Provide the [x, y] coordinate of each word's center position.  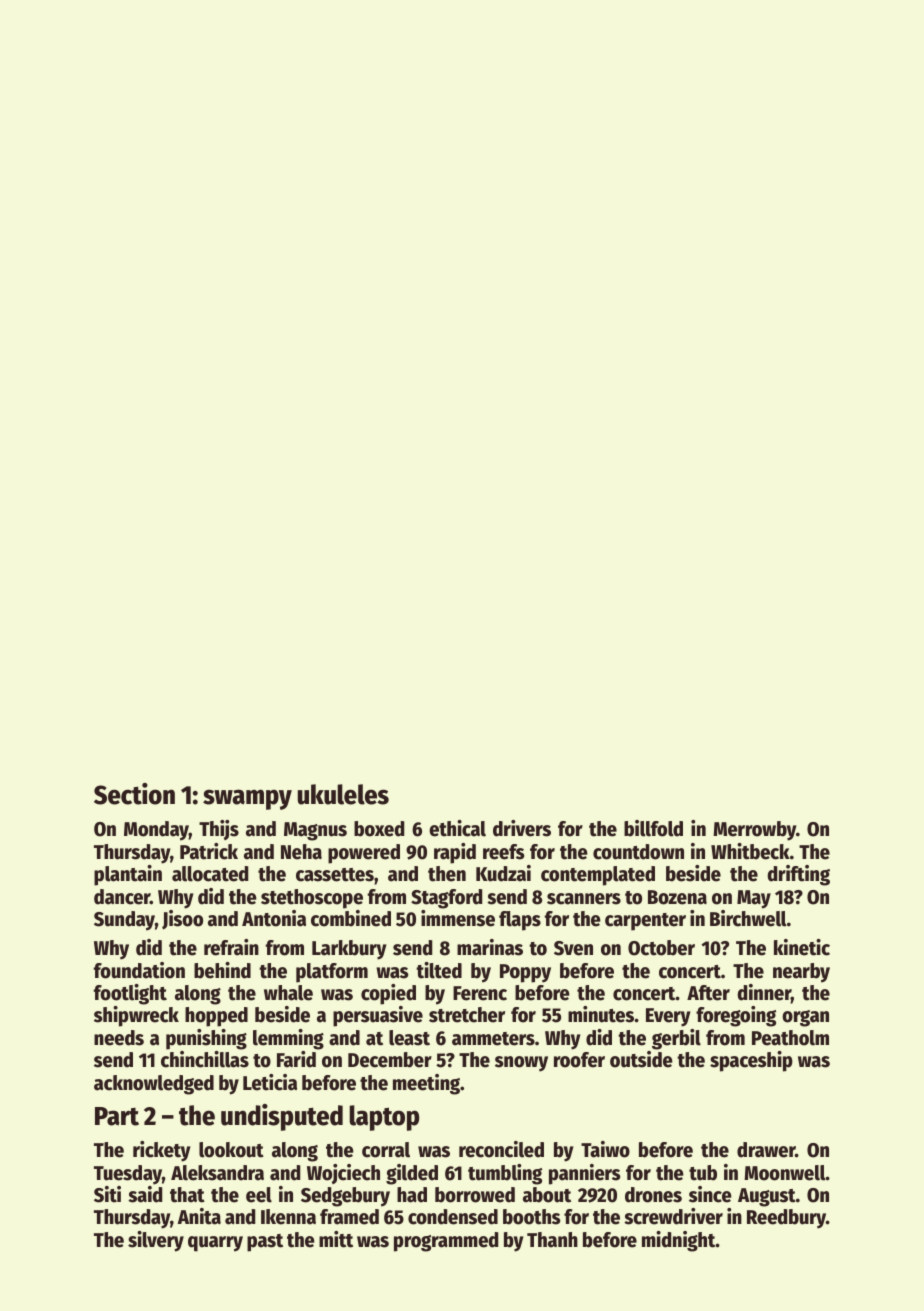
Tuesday [128, 1175]
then [447, 874]
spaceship [751, 1061]
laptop [384, 1118]
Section [134, 794]
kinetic [802, 947]
